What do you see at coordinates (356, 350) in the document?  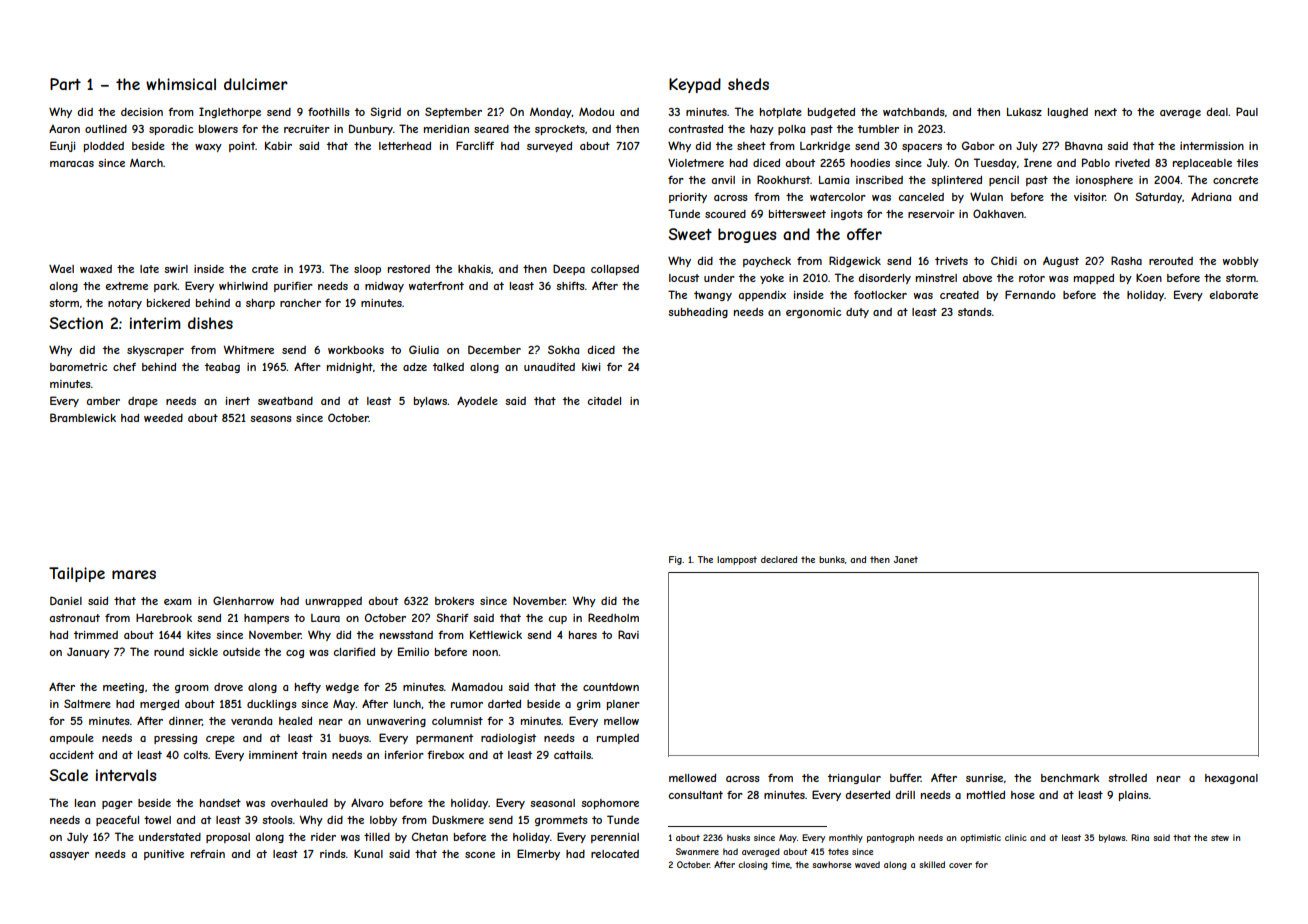 I see `workbooks` at bounding box center [356, 350].
